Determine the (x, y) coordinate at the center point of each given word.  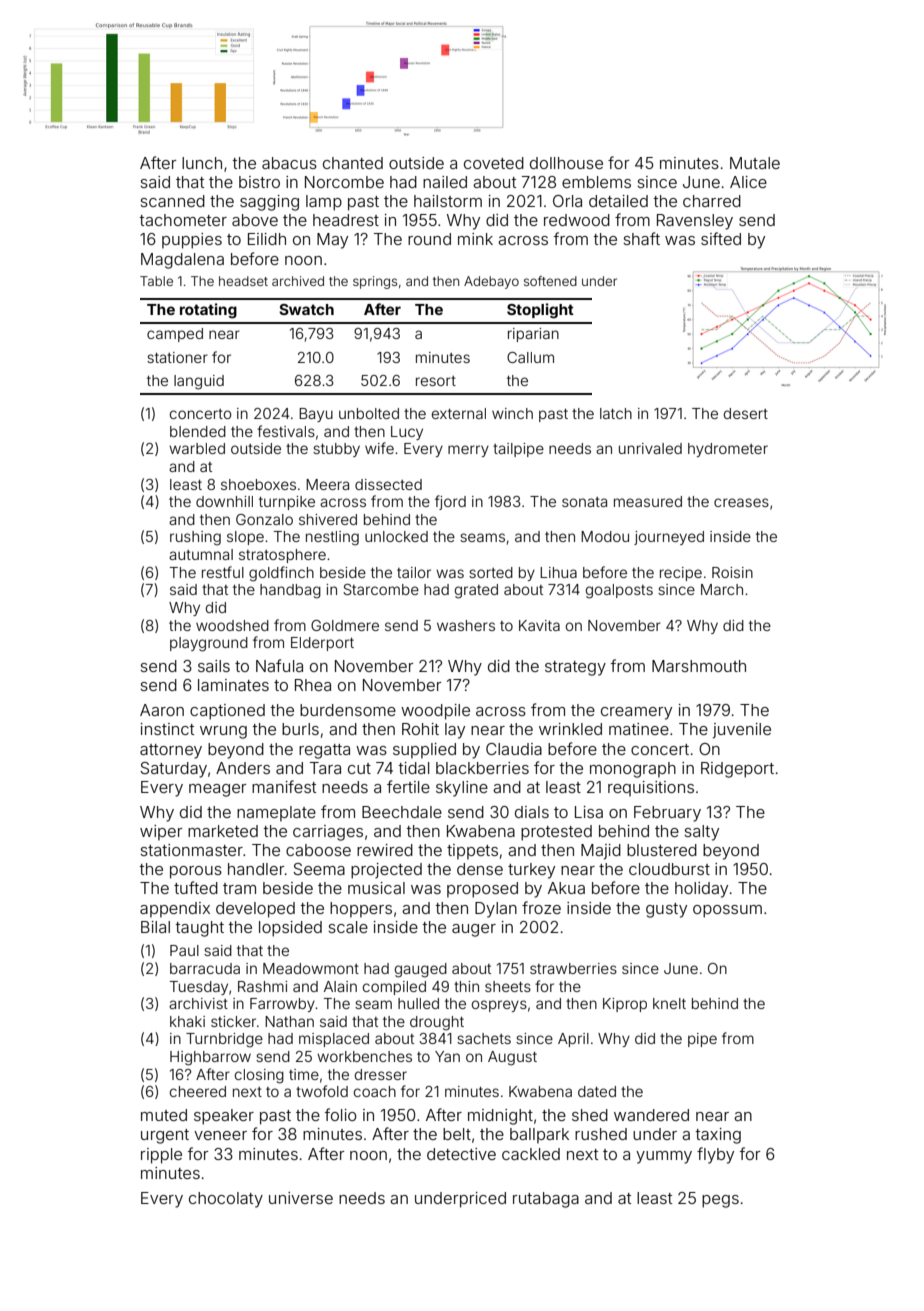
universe (301, 1198)
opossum (727, 911)
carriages (328, 833)
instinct (167, 729)
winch (512, 413)
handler (256, 869)
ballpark (539, 1136)
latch (616, 413)
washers (466, 625)
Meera (327, 484)
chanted (353, 163)
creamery (636, 713)
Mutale (755, 163)
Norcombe (344, 182)
